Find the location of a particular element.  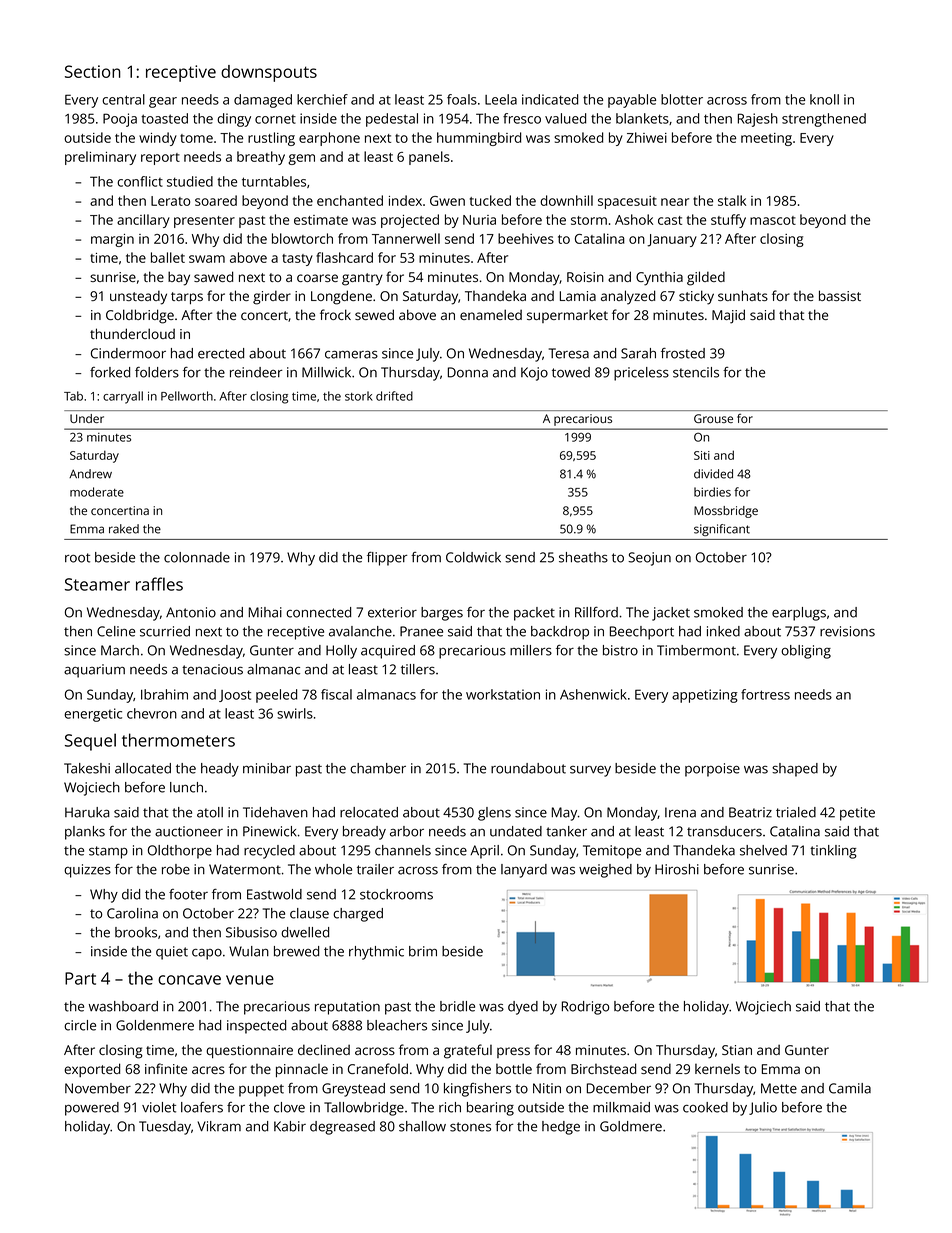

Section is located at coordinates (93, 71).
